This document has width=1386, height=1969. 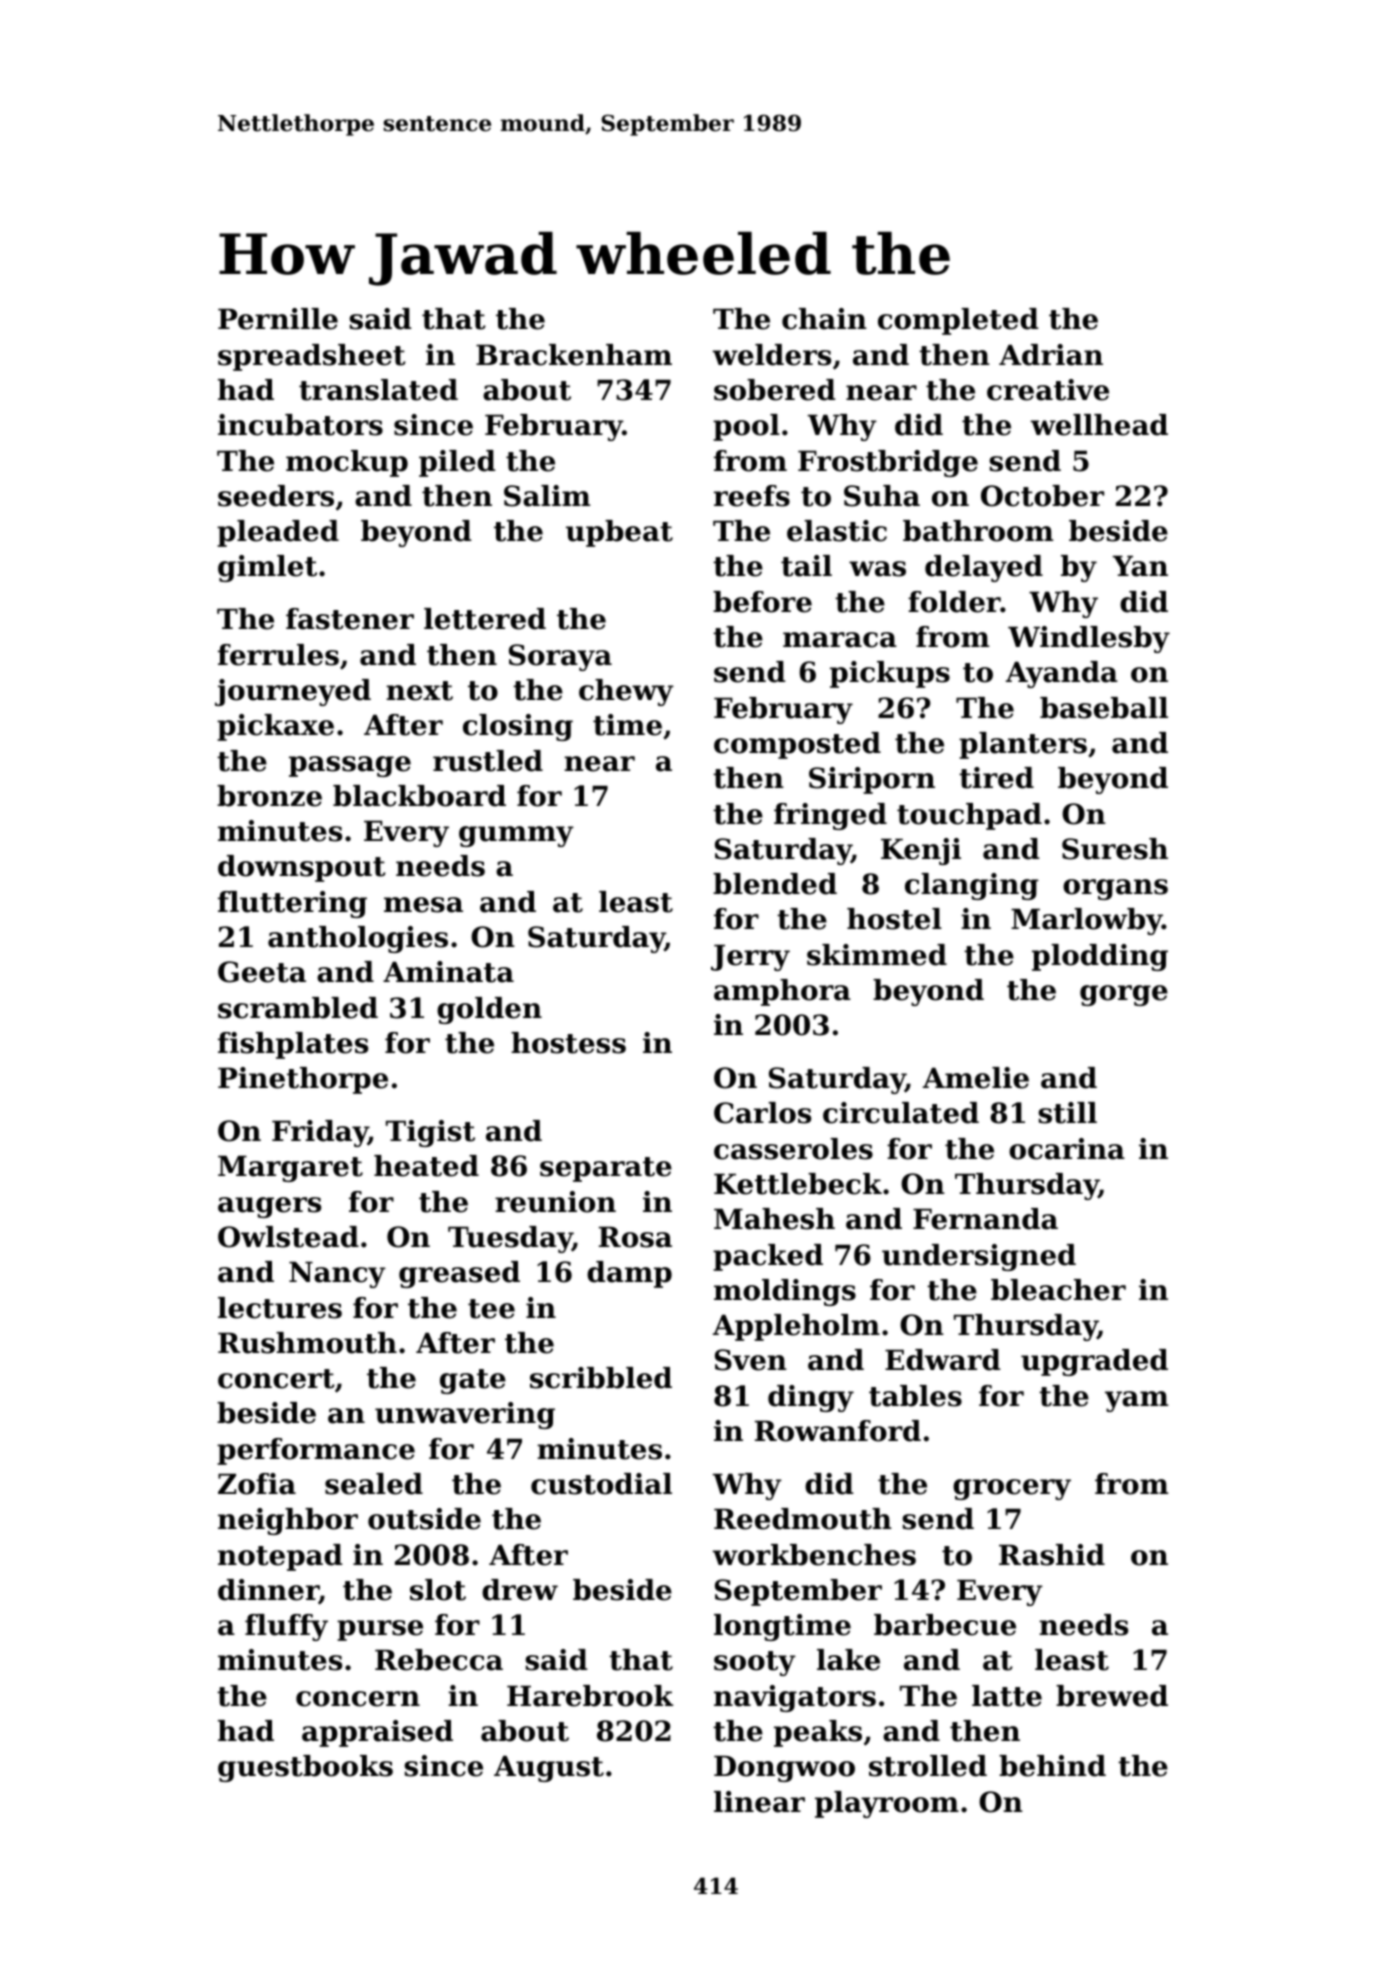 I want to click on Sven, so click(x=751, y=1360).
